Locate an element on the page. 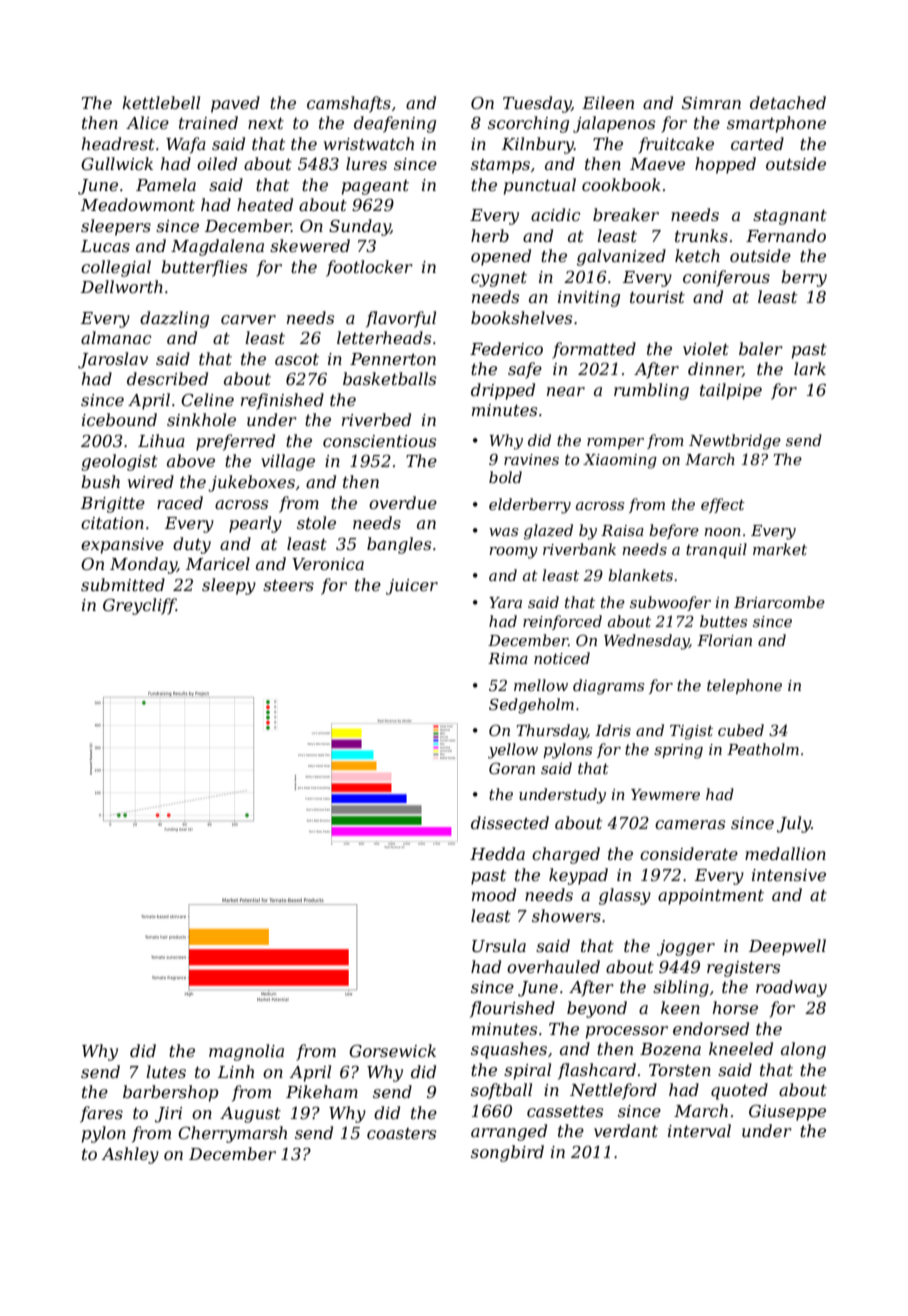 This document has height=1316, width=908. overdue is located at coordinates (403, 502).
